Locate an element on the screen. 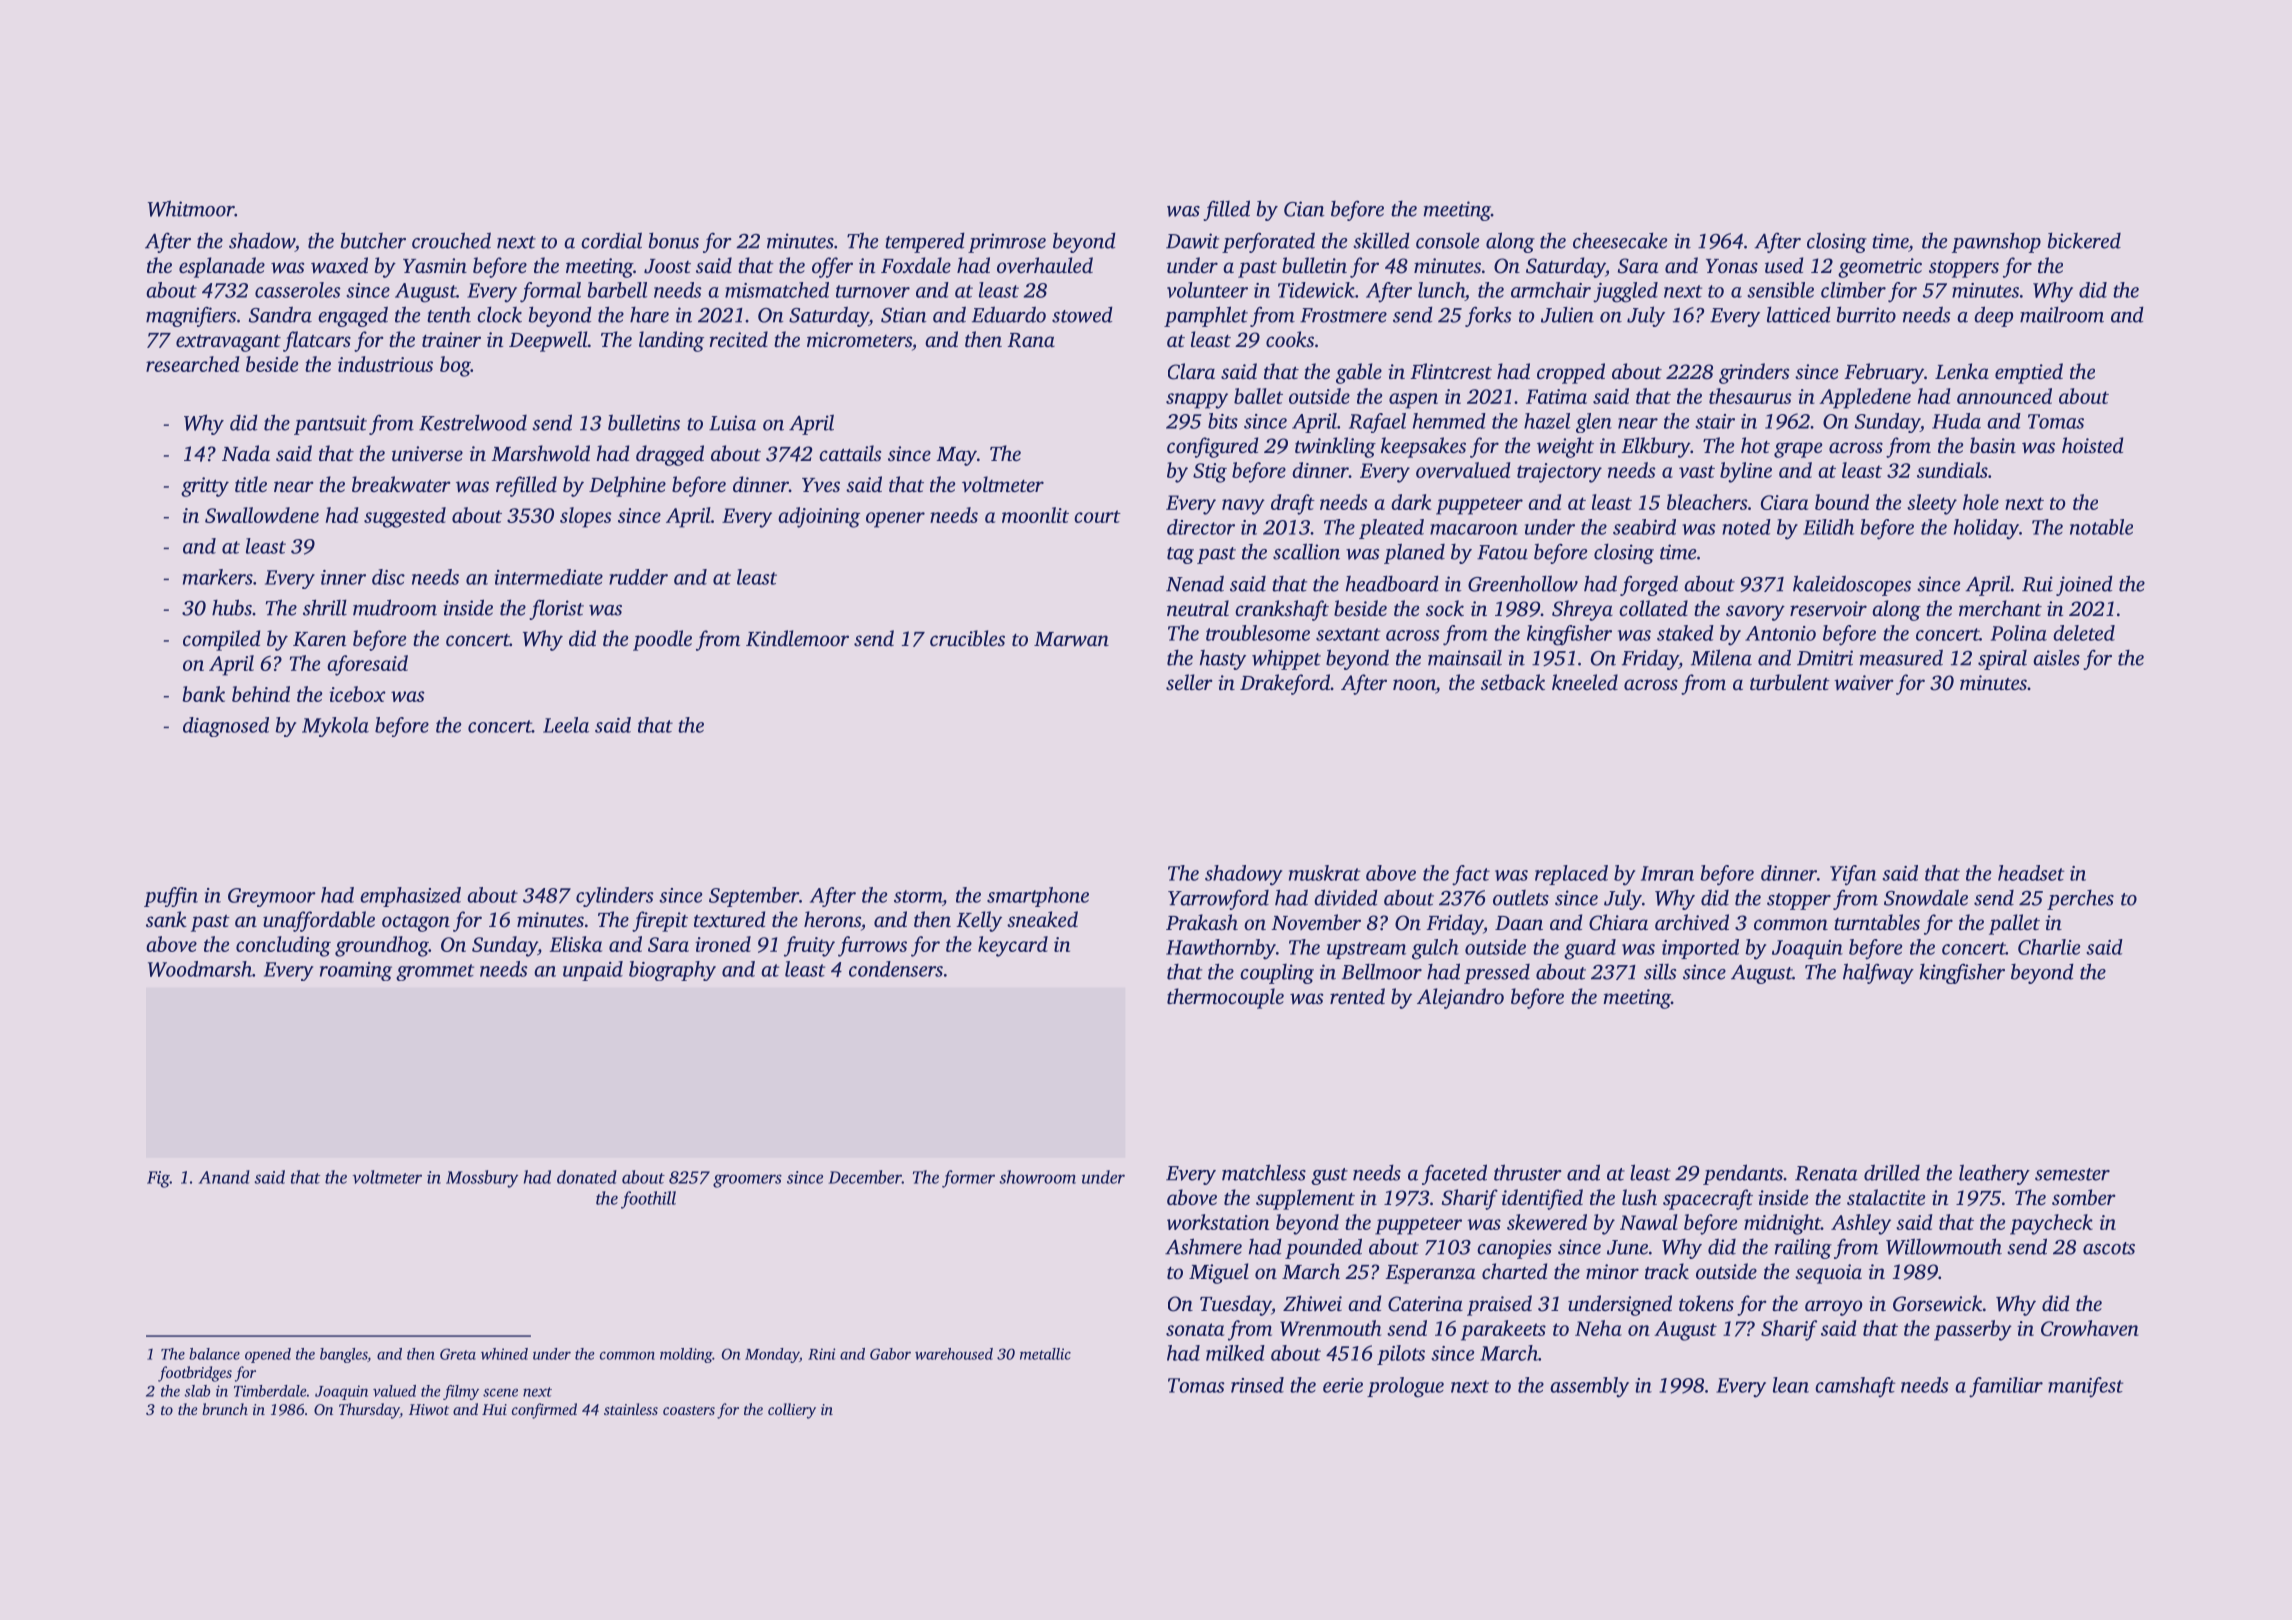 The width and height of the screenshot is (2292, 1620). Frostmere is located at coordinates (1343, 315).
